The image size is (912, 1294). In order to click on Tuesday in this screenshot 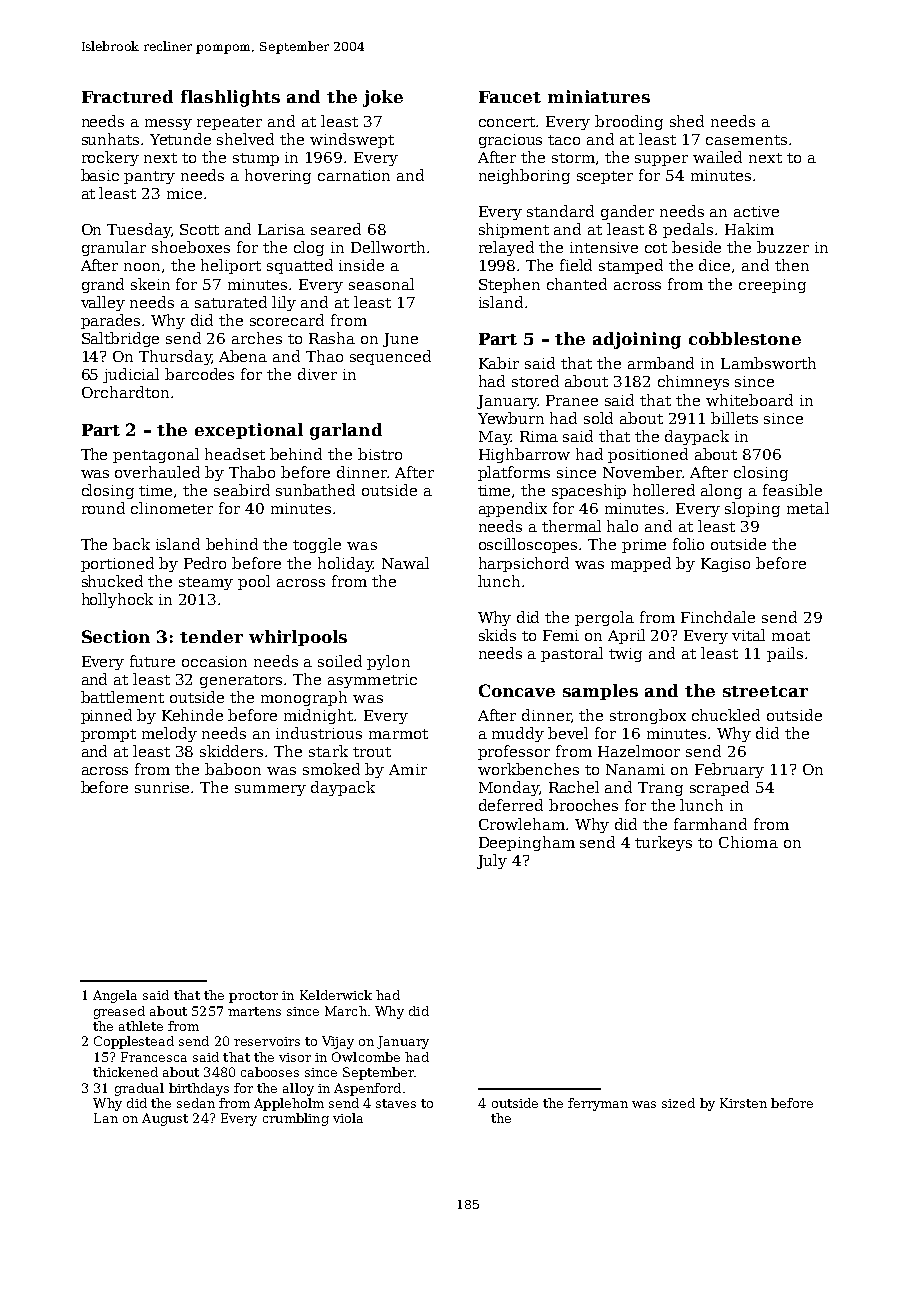, I will do `click(139, 230)`.
